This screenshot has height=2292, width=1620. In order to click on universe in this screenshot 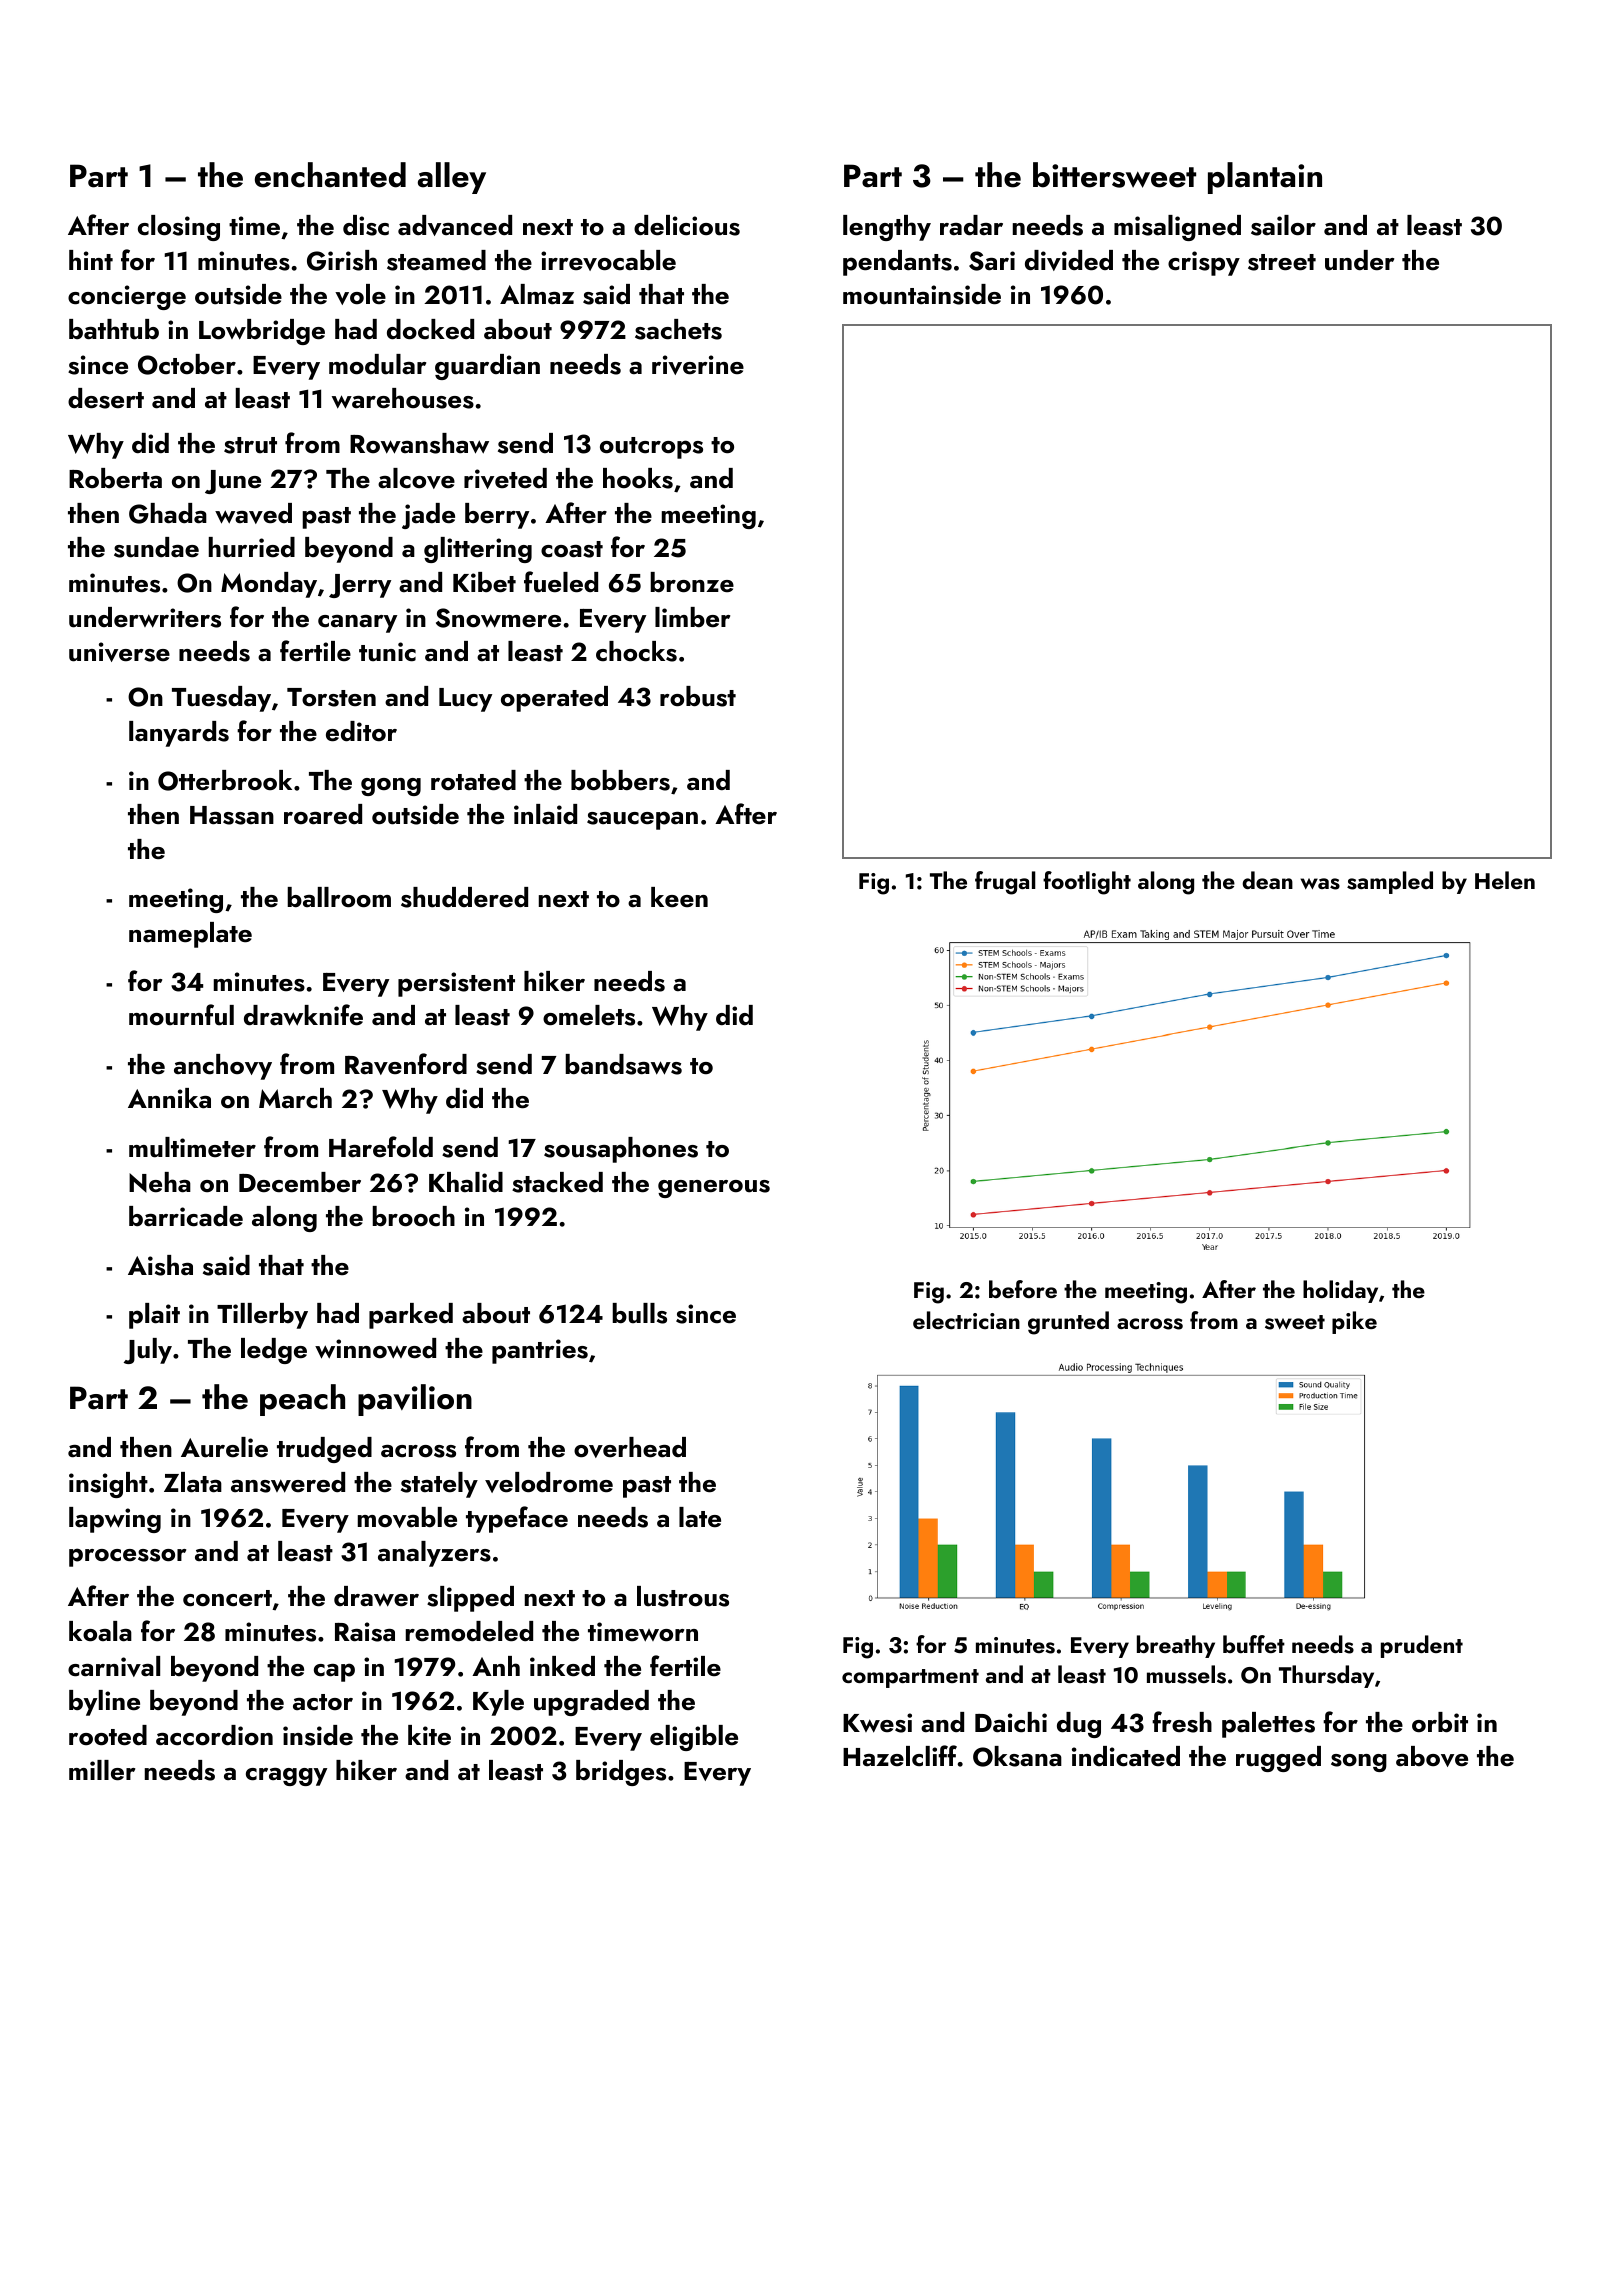, I will do `click(119, 652)`.
